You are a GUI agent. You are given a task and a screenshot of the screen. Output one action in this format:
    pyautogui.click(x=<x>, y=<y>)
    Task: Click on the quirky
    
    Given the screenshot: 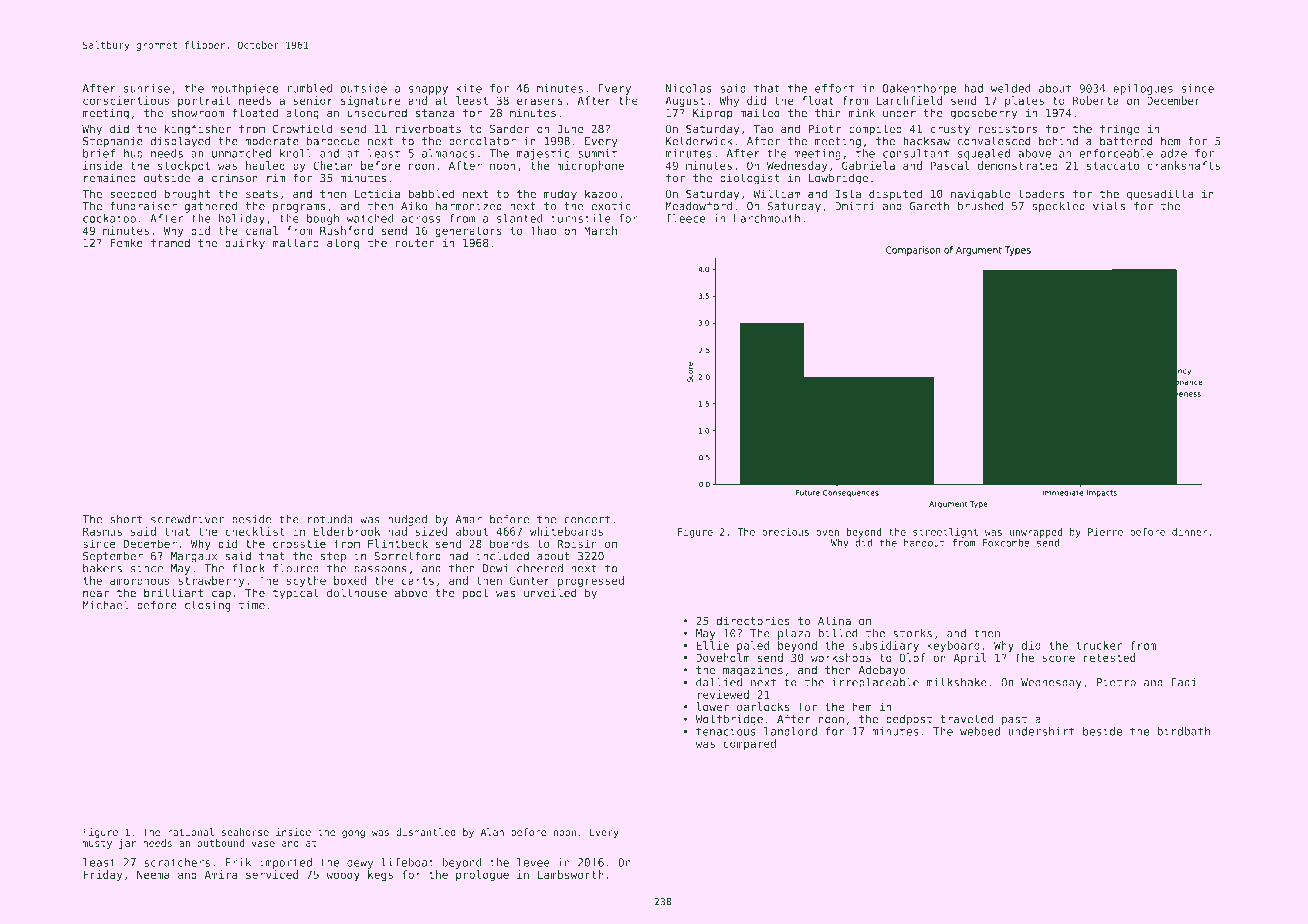 What is the action you would take?
    pyautogui.click(x=245, y=244)
